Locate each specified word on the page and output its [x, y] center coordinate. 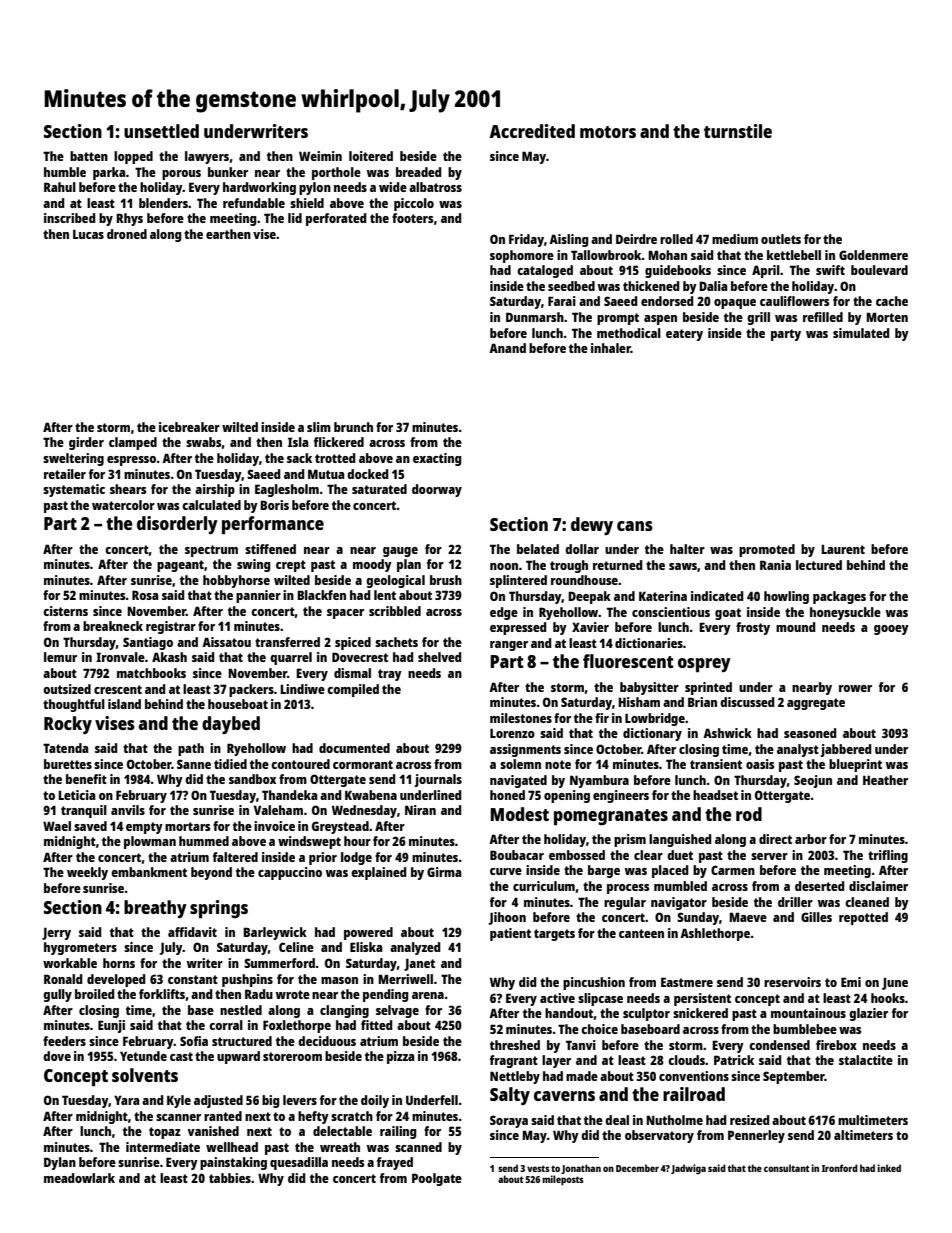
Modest [519, 814]
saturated [379, 489]
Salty [510, 1096]
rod [749, 814]
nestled [241, 1010]
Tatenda [65, 748]
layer [556, 1061]
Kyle [179, 1101]
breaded [419, 172]
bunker [228, 172]
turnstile [738, 131]
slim [319, 427]
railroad [694, 1094]
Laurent [843, 549]
